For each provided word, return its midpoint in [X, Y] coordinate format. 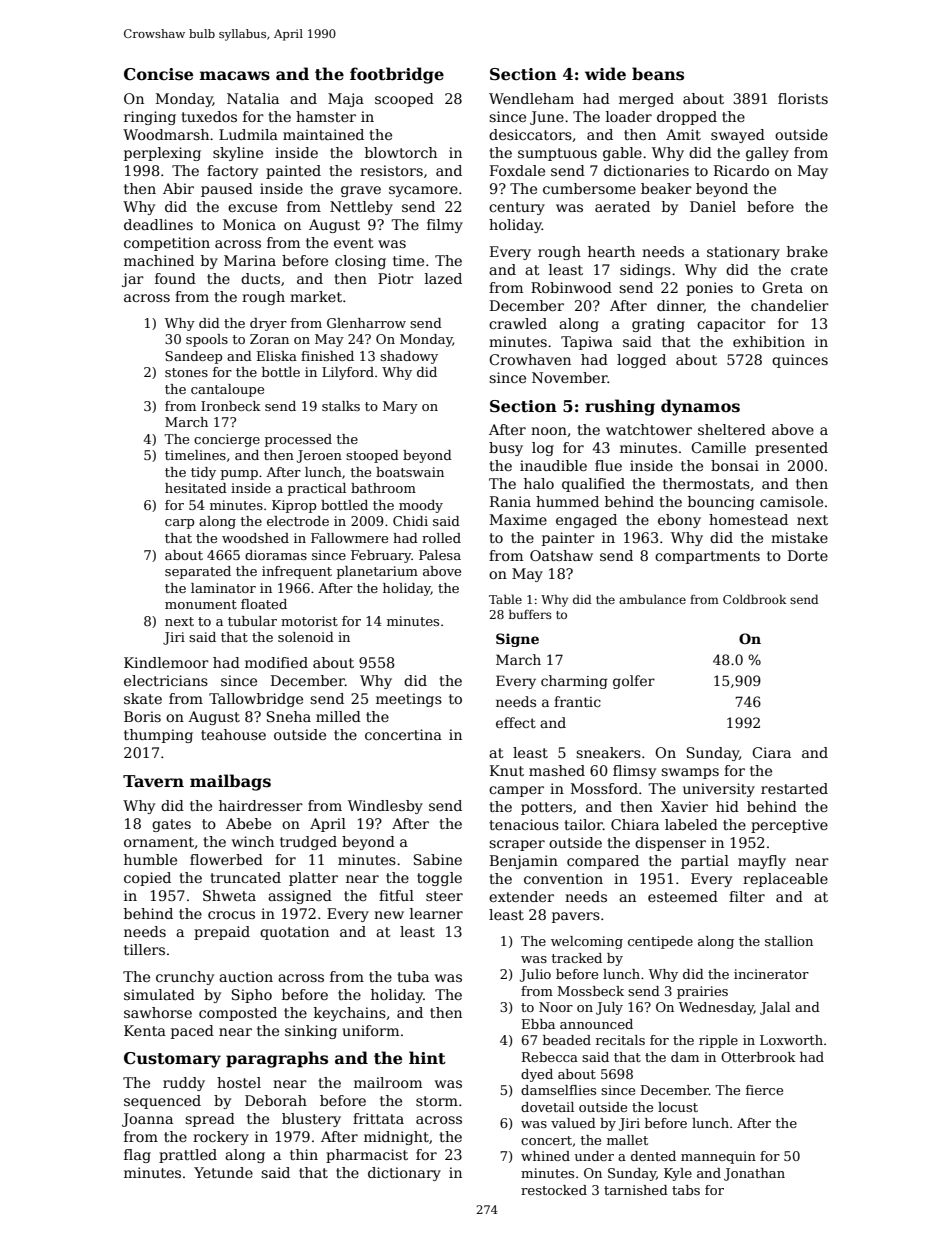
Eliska [277, 356]
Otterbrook [758, 1057]
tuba [413, 976]
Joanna [147, 1120]
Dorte [808, 555]
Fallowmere [349, 538]
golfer [634, 682]
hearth [611, 251]
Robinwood [571, 287]
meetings [409, 700]
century [517, 208]
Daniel [713, 206]
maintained [323, 134]
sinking [311, 1032]
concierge [227, 440]
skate [143, 698]
